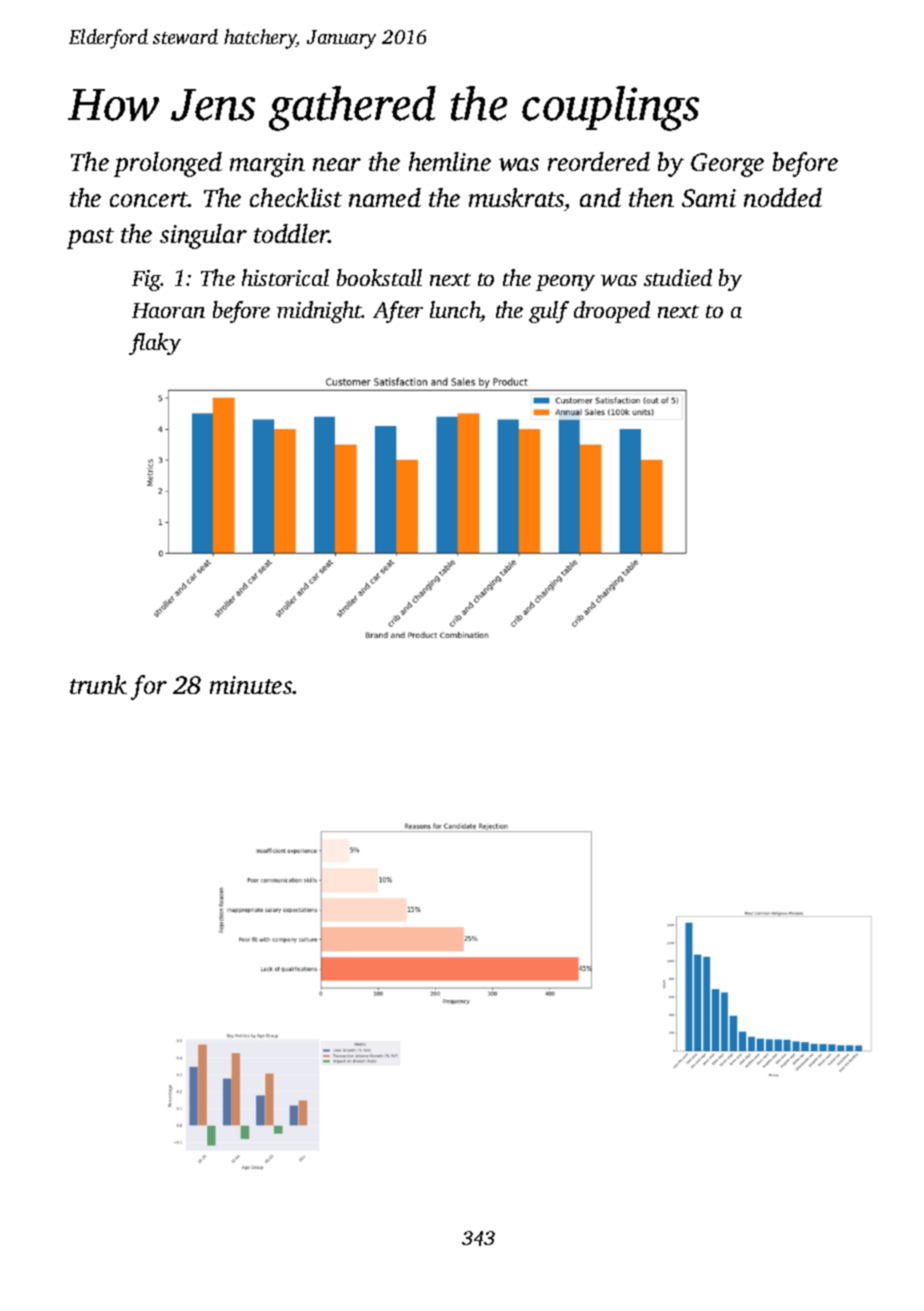 The image size is (924, 1311). What do you see at coordinates (155, 344) in the page?
I see `flaky` at bounding box center [155, 344].
